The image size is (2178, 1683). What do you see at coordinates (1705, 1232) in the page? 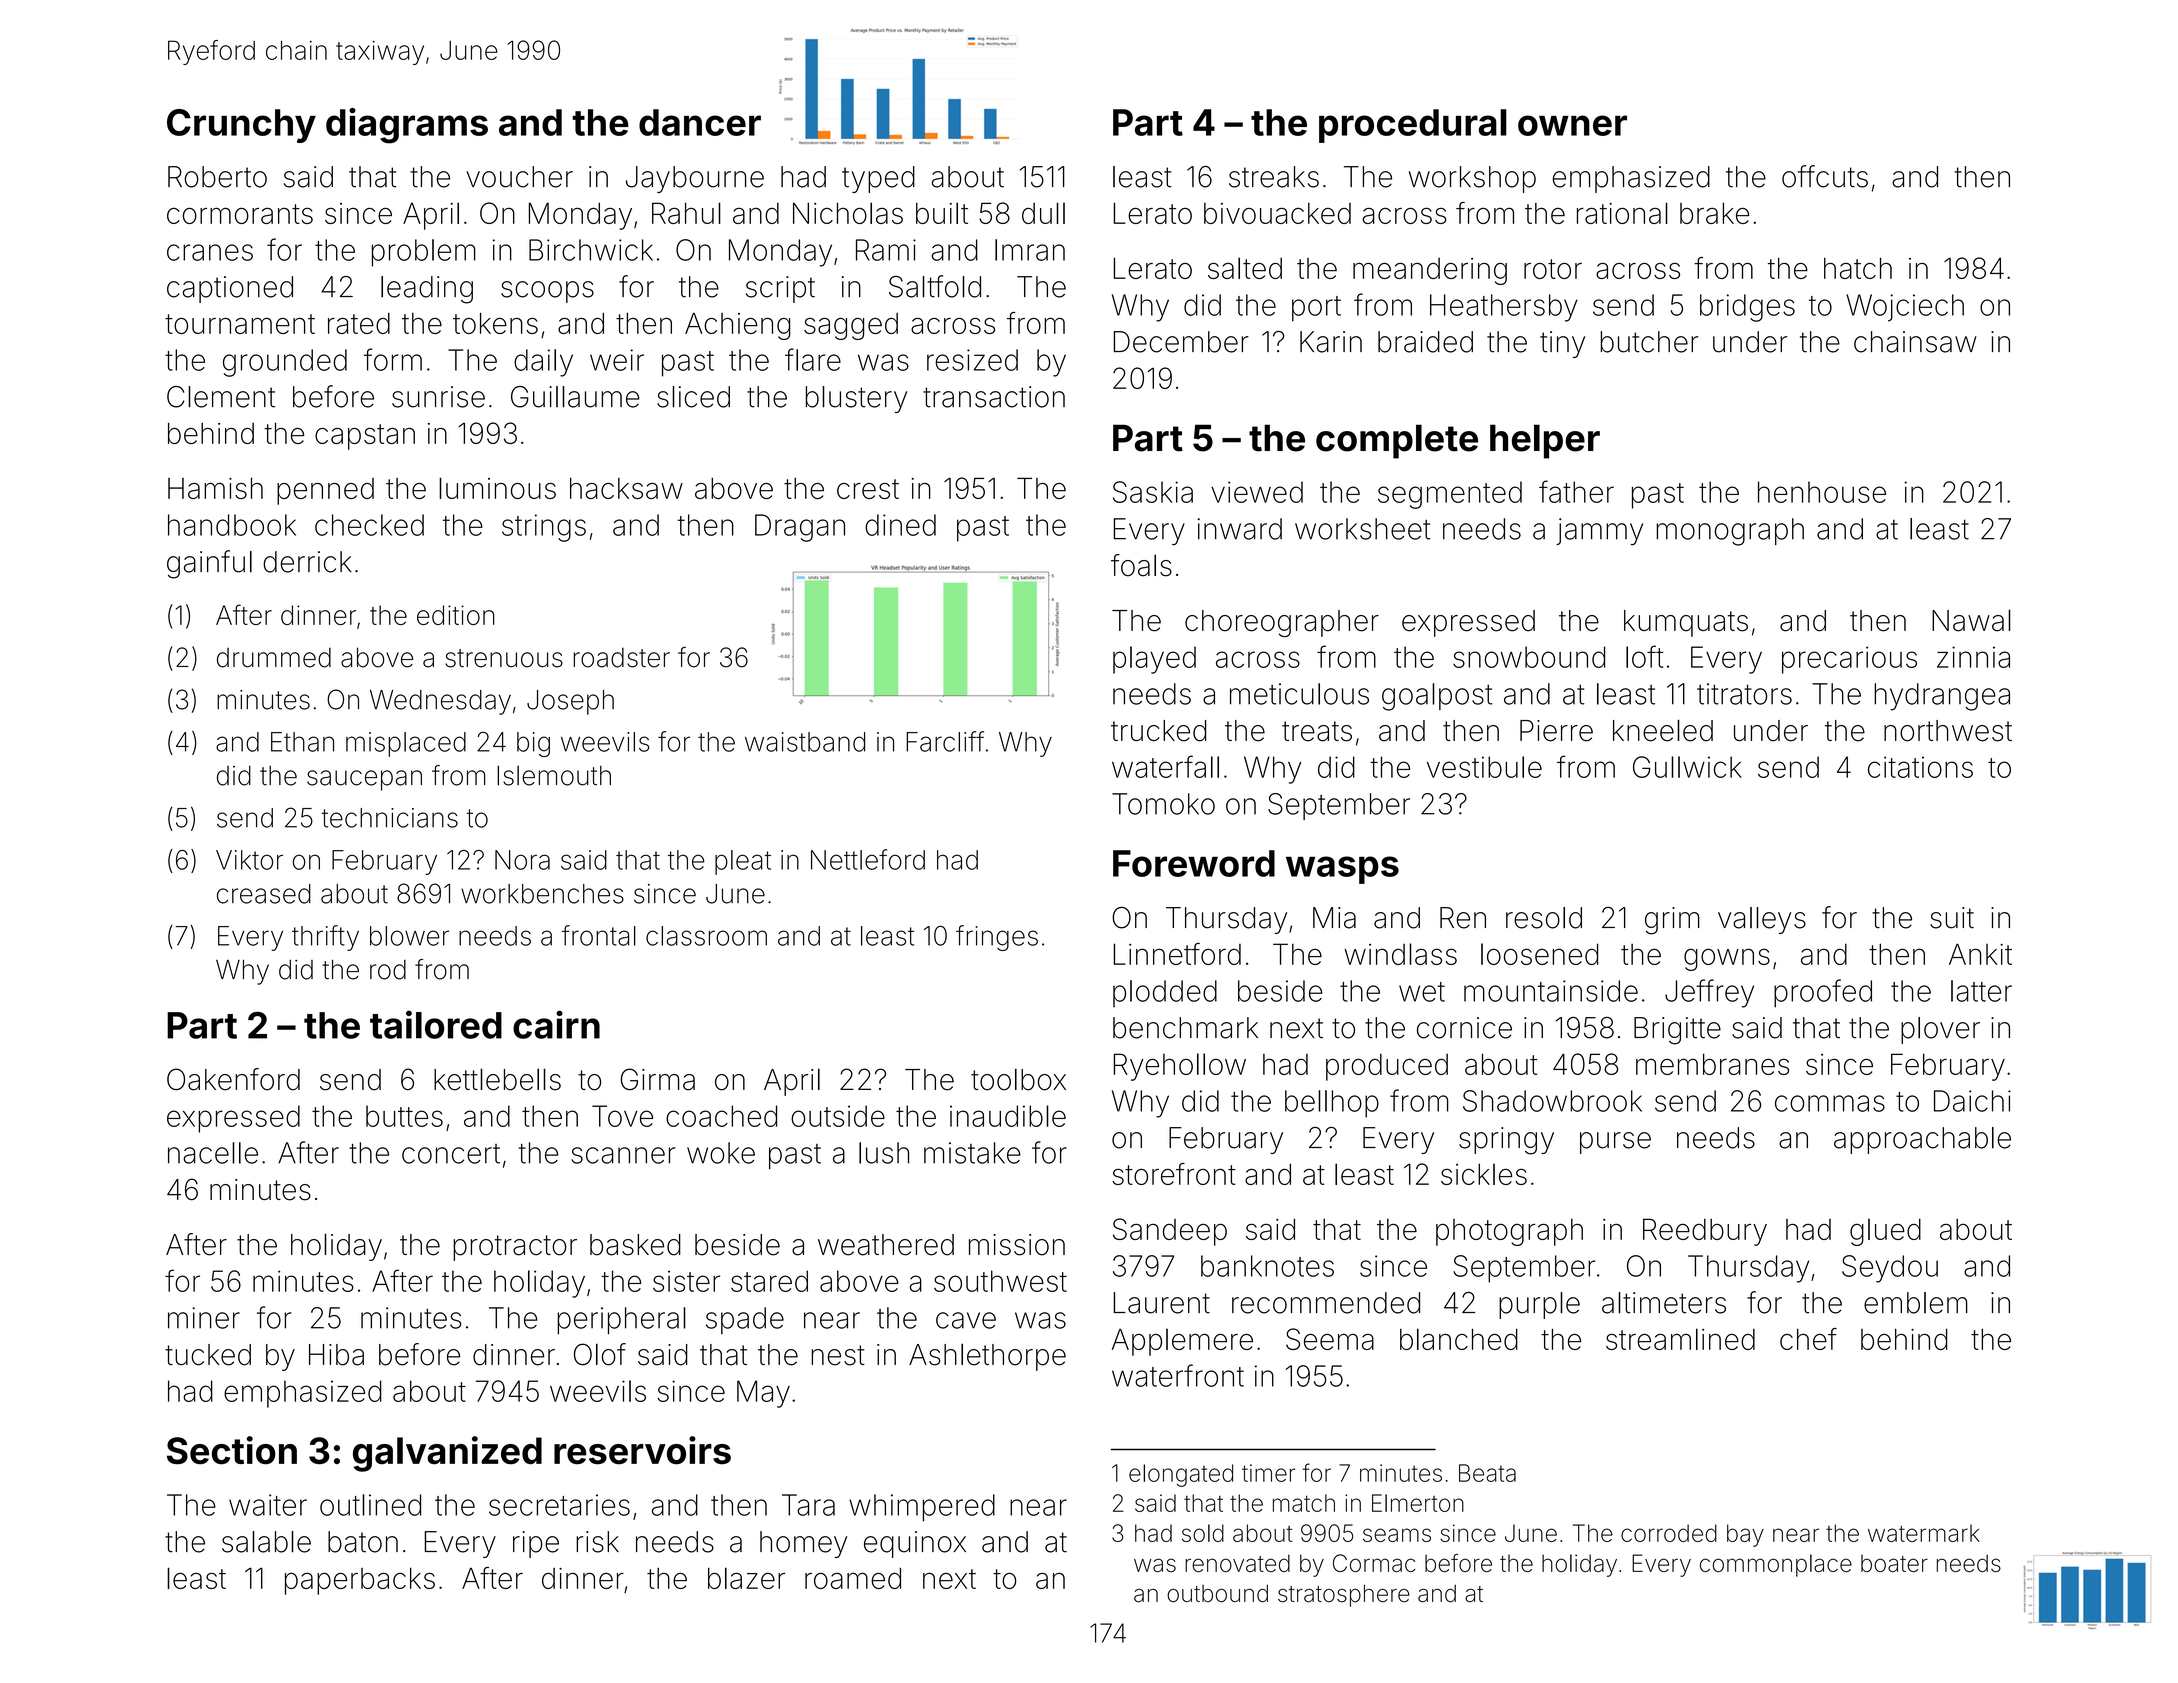
I see `Reedbury` at bounding box center [1705, 1232].
